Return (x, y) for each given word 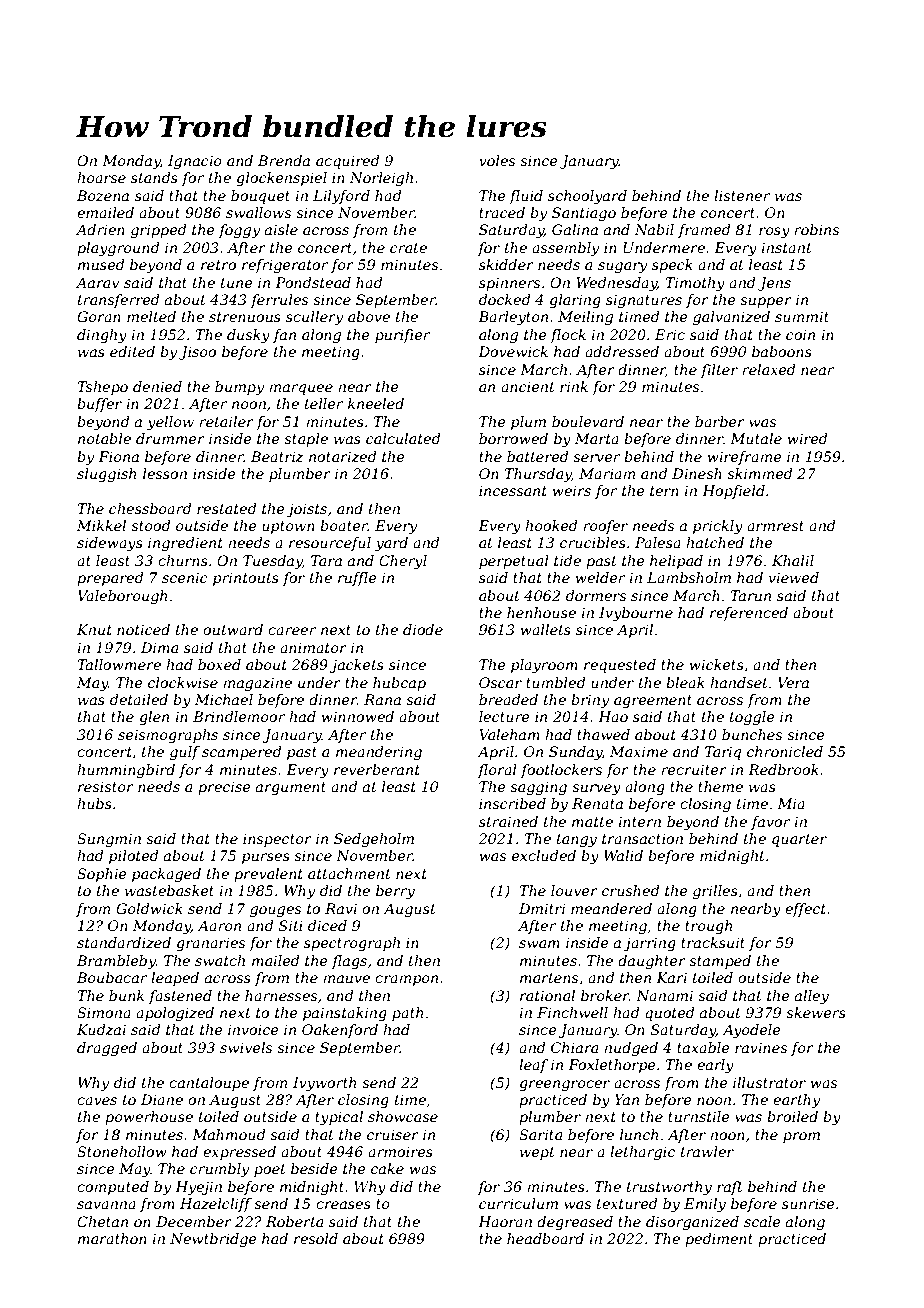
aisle (281, 229)
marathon (112, 1238)
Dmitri (542, 908)
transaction (642, 838)
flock (568, 336)
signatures (644, 301)
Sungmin (109, 840)
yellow (170, 423)
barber (720, 421)
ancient (528, 386)
